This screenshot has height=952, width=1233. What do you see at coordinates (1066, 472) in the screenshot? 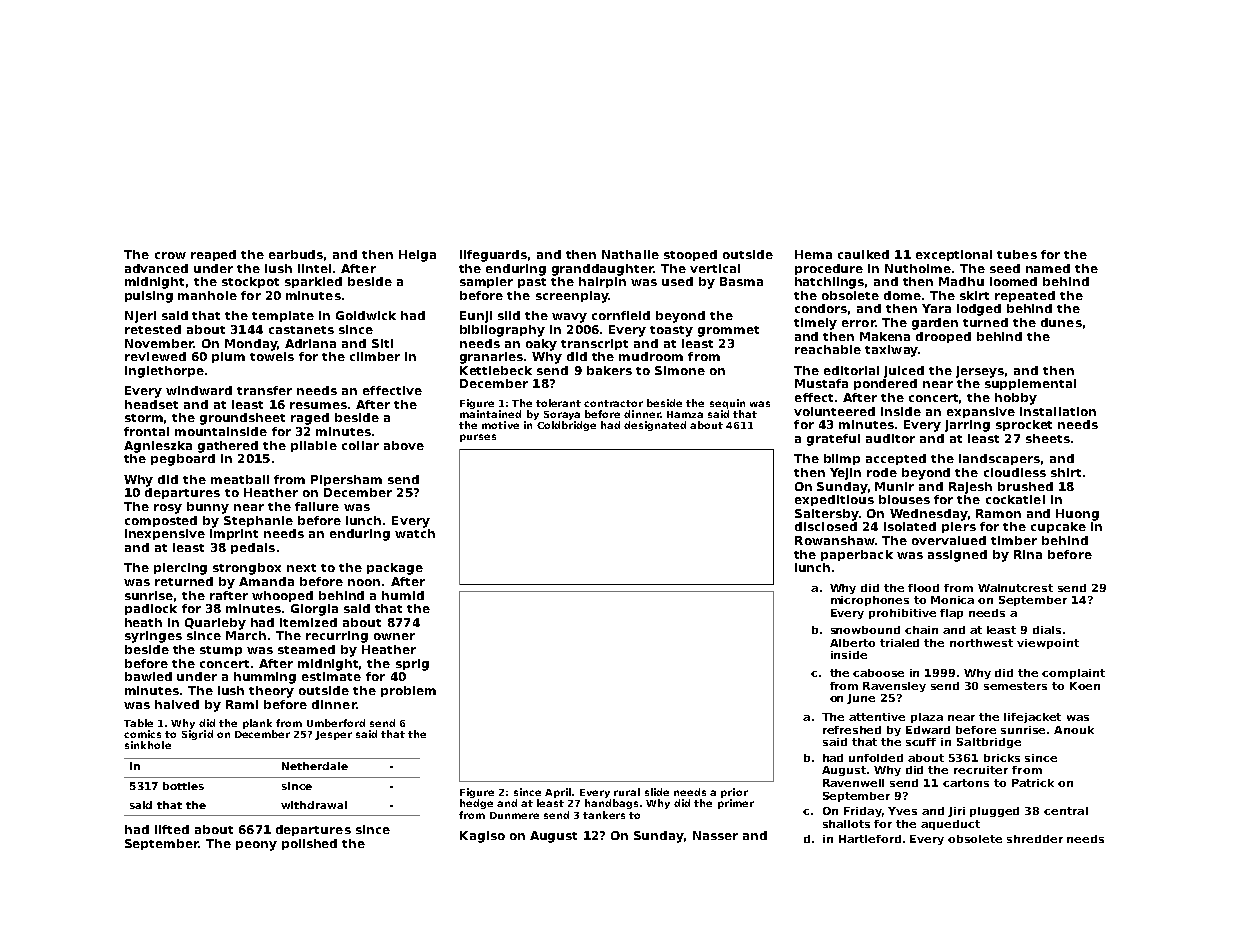
I see `shirt` at bounding box center [1066, 472].
